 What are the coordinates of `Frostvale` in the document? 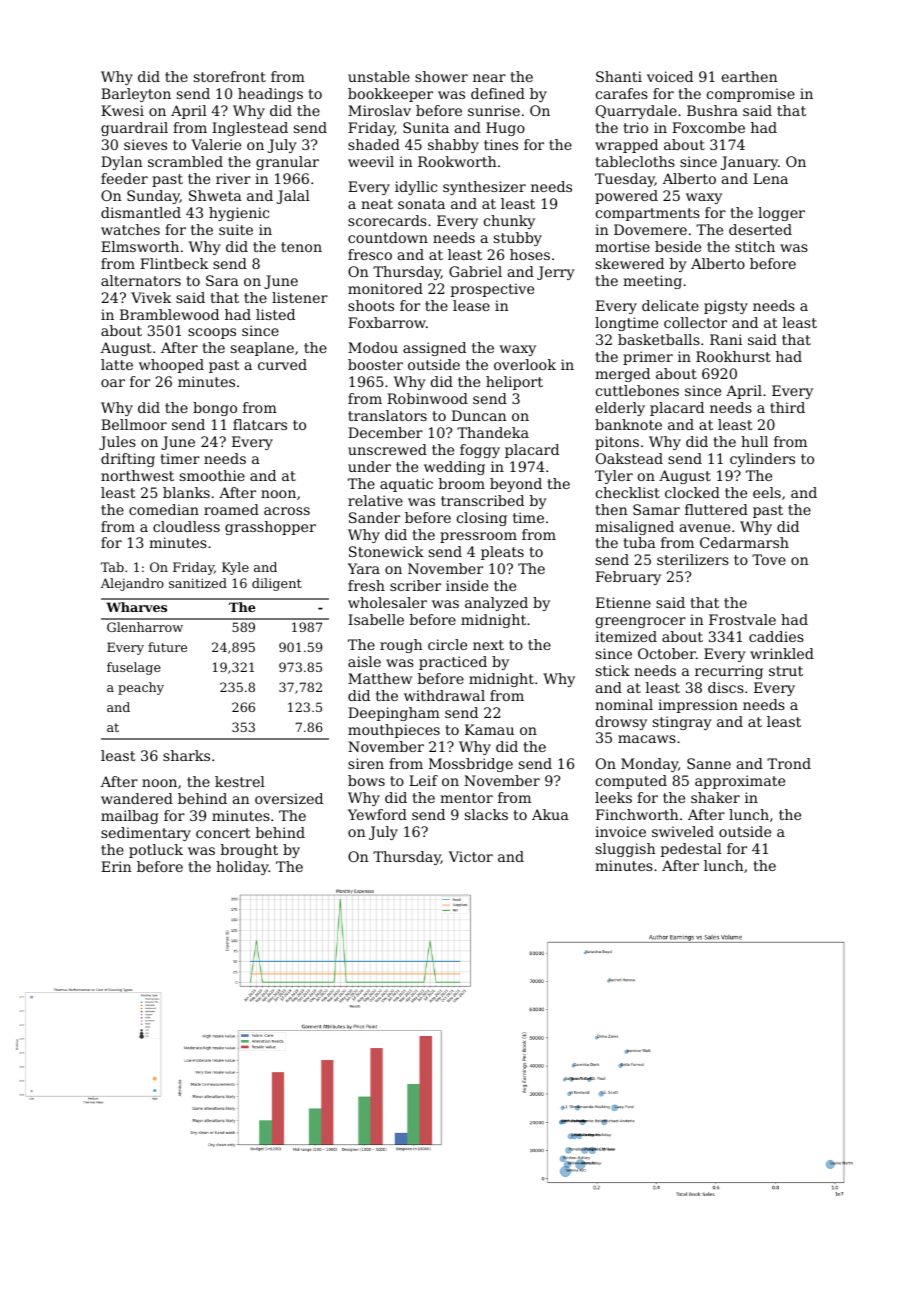 It's located at (742, 619).
